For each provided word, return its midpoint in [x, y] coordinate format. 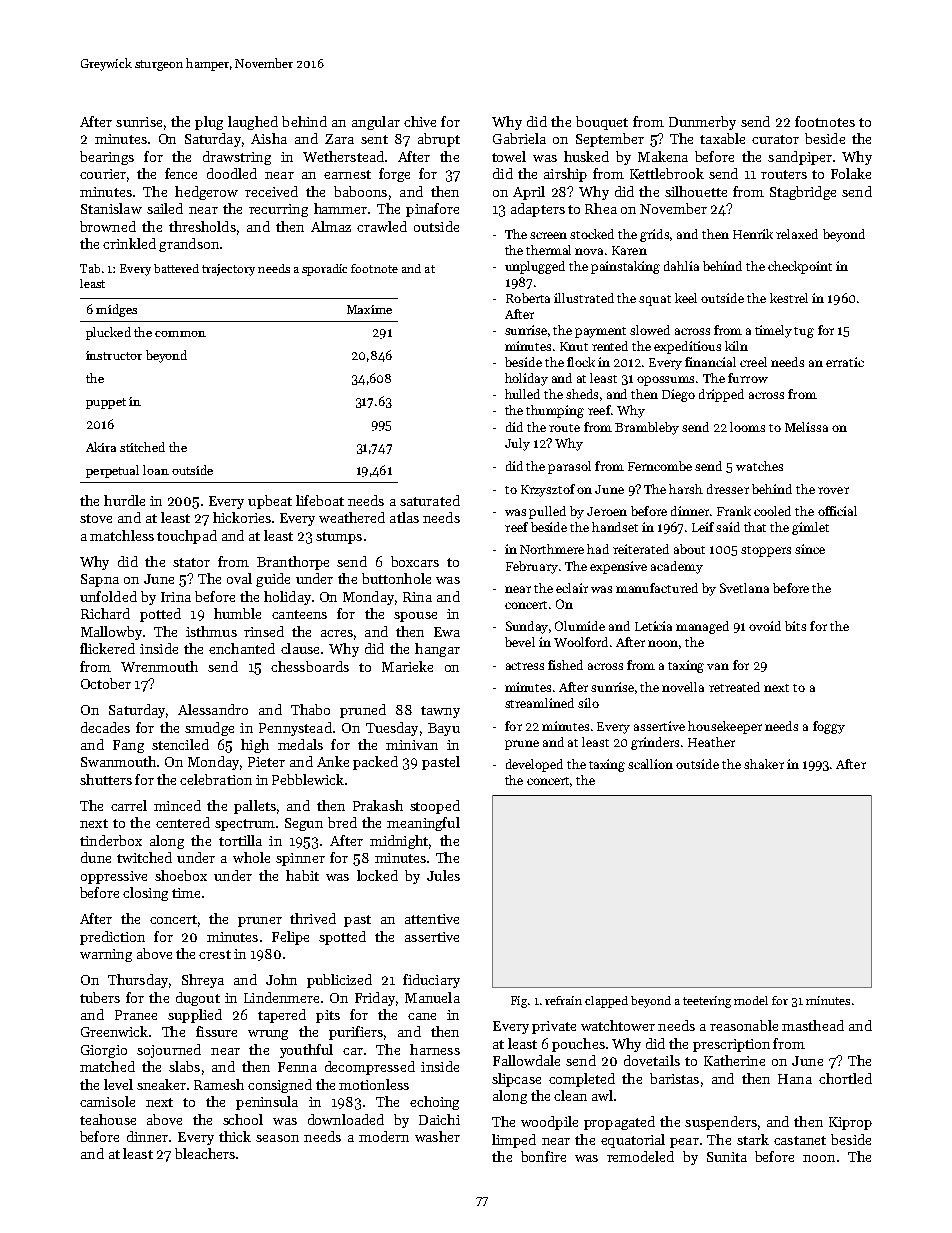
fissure [216, 1031]
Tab [90, 268]
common [180, 334]
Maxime [369, 309]
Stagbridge [803, 193]
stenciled [180, 744]
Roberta [528, 298]
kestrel [789, 298]
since [810, 549]
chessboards [310, 666]
